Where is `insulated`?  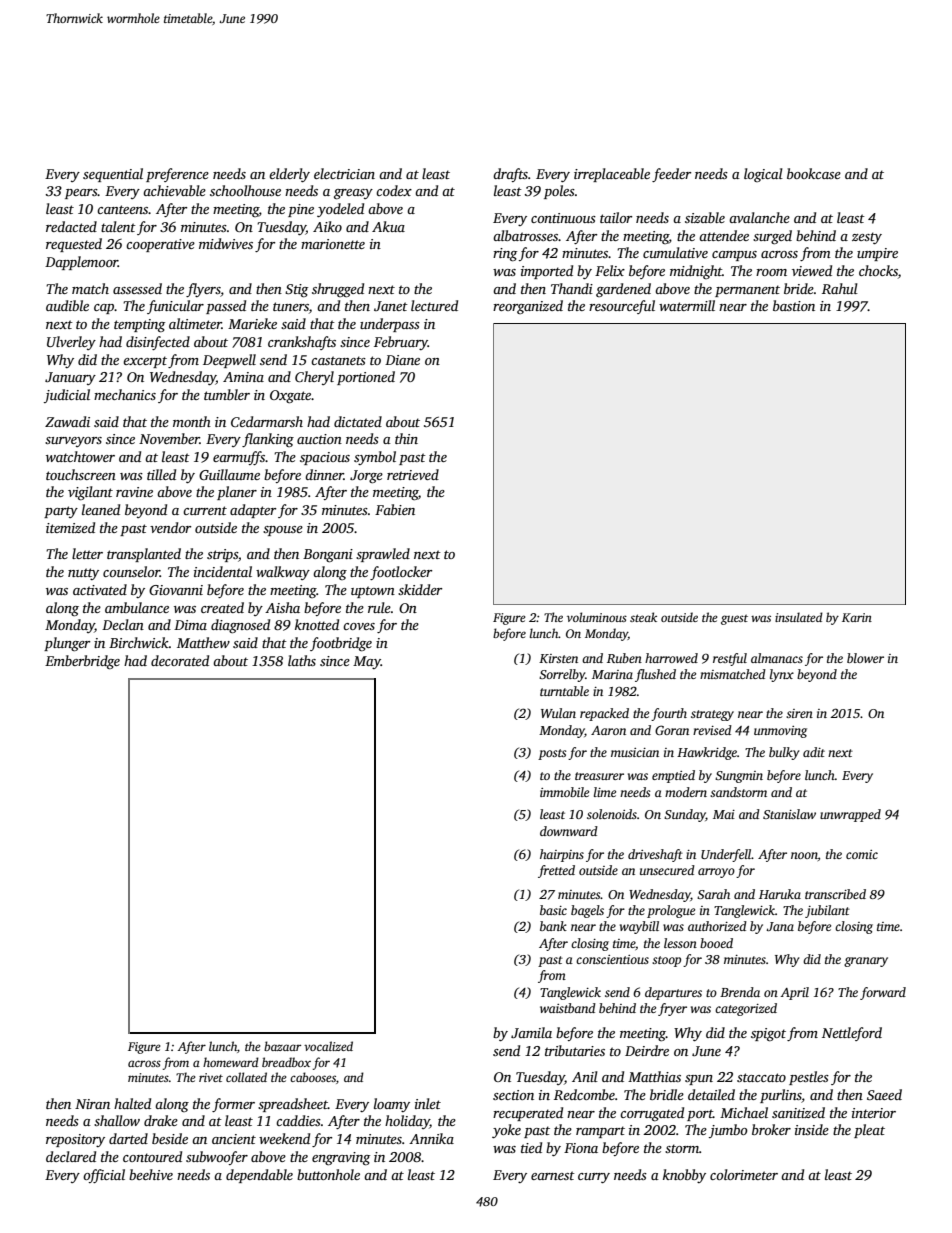 insulated is located at coordinates (799, 617).
